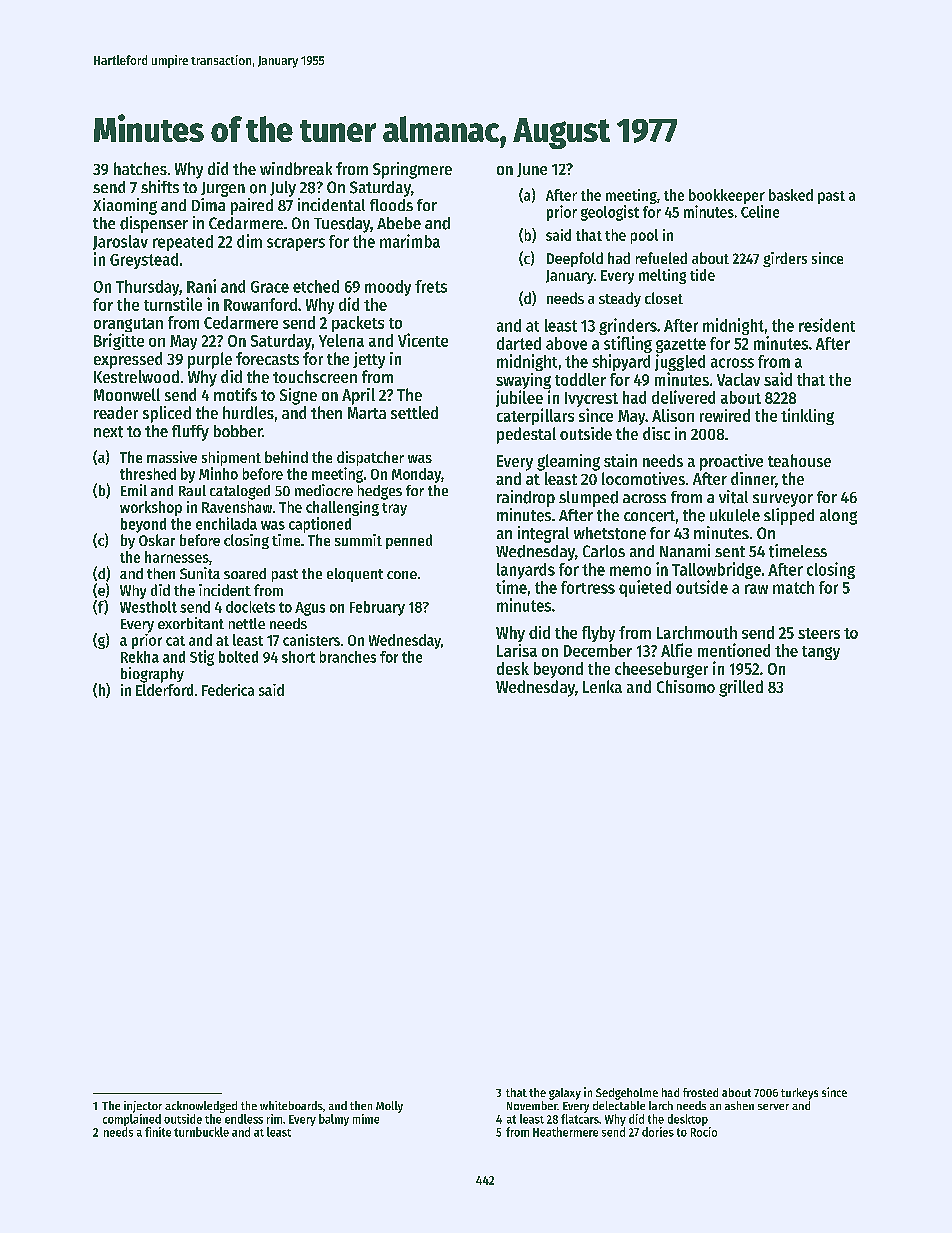 The width and height of the image is (952, 1233). What do you see at coordinates (676, 650) in the image?
I see `Alfie` at bounding box center [676, 650].
